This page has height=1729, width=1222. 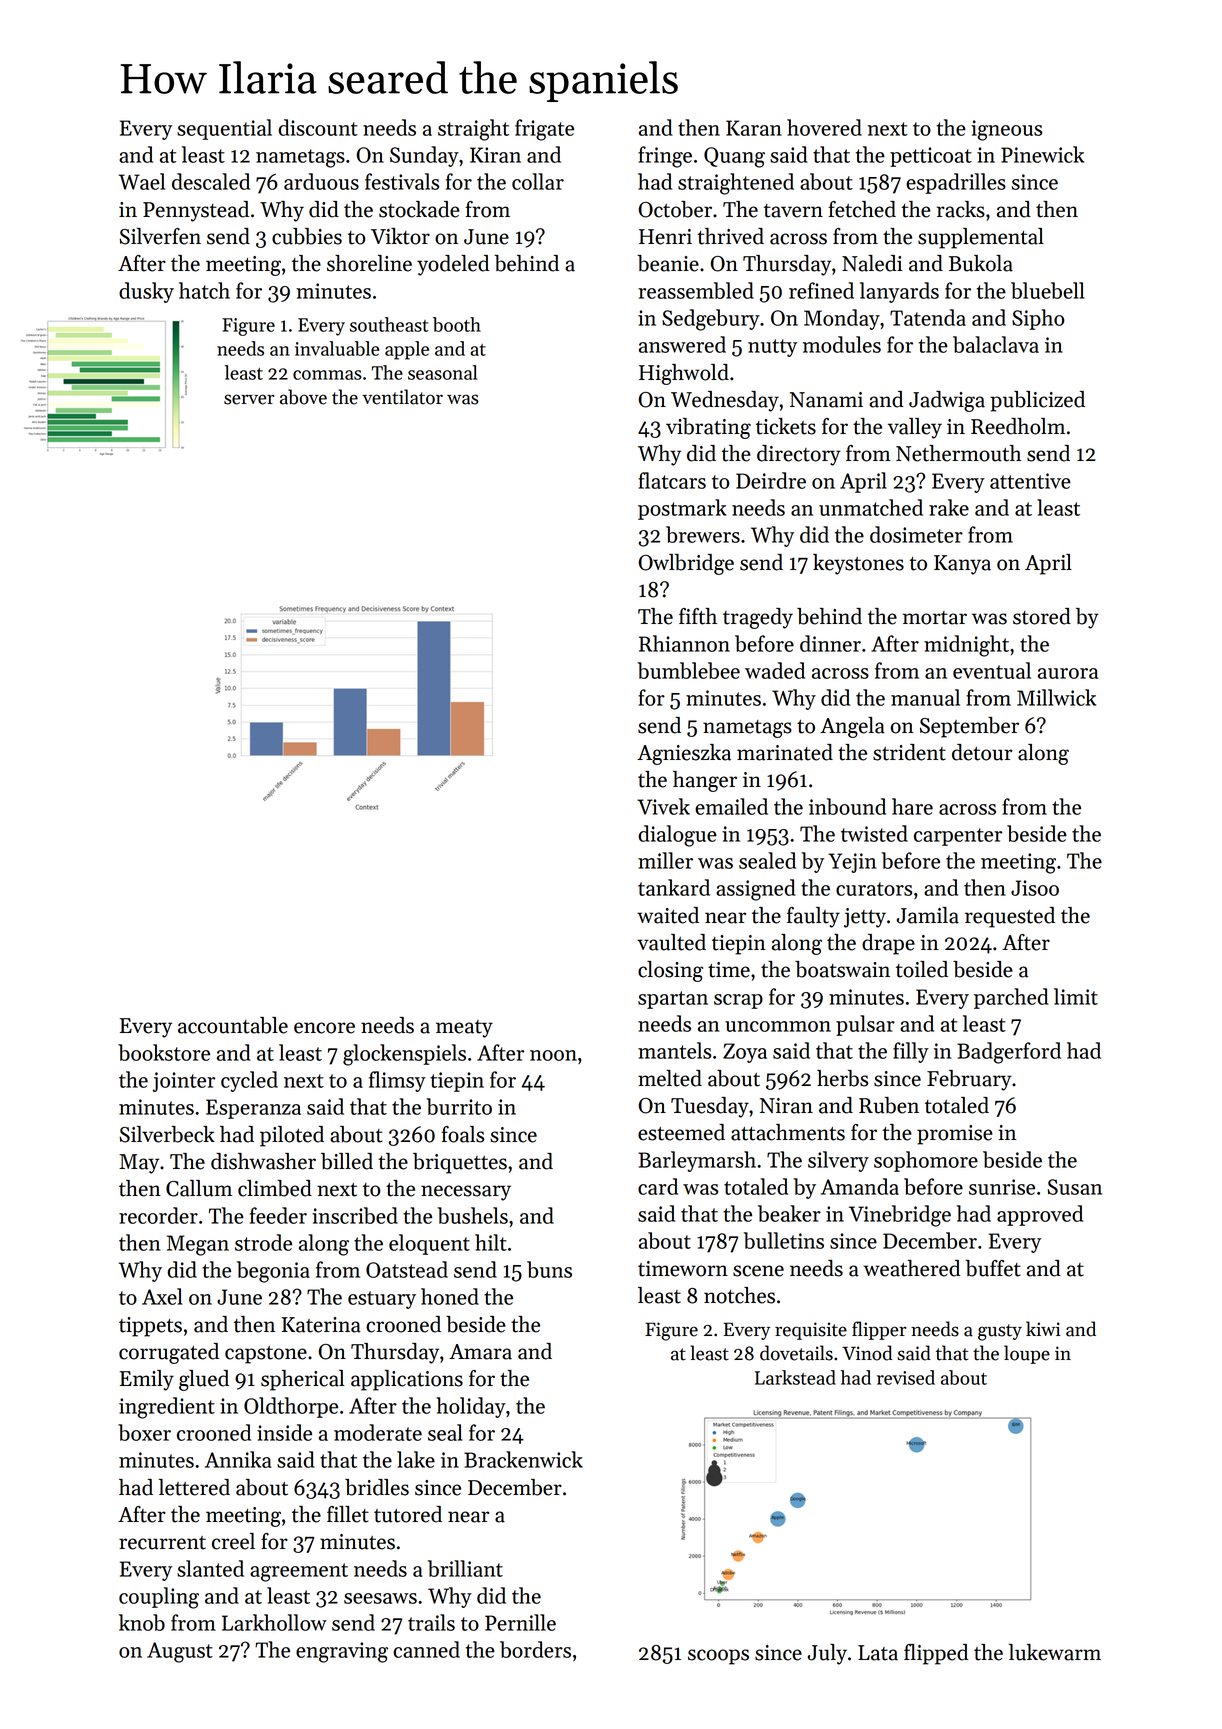 I want to click on sequential, so click(x=224, y=129).
